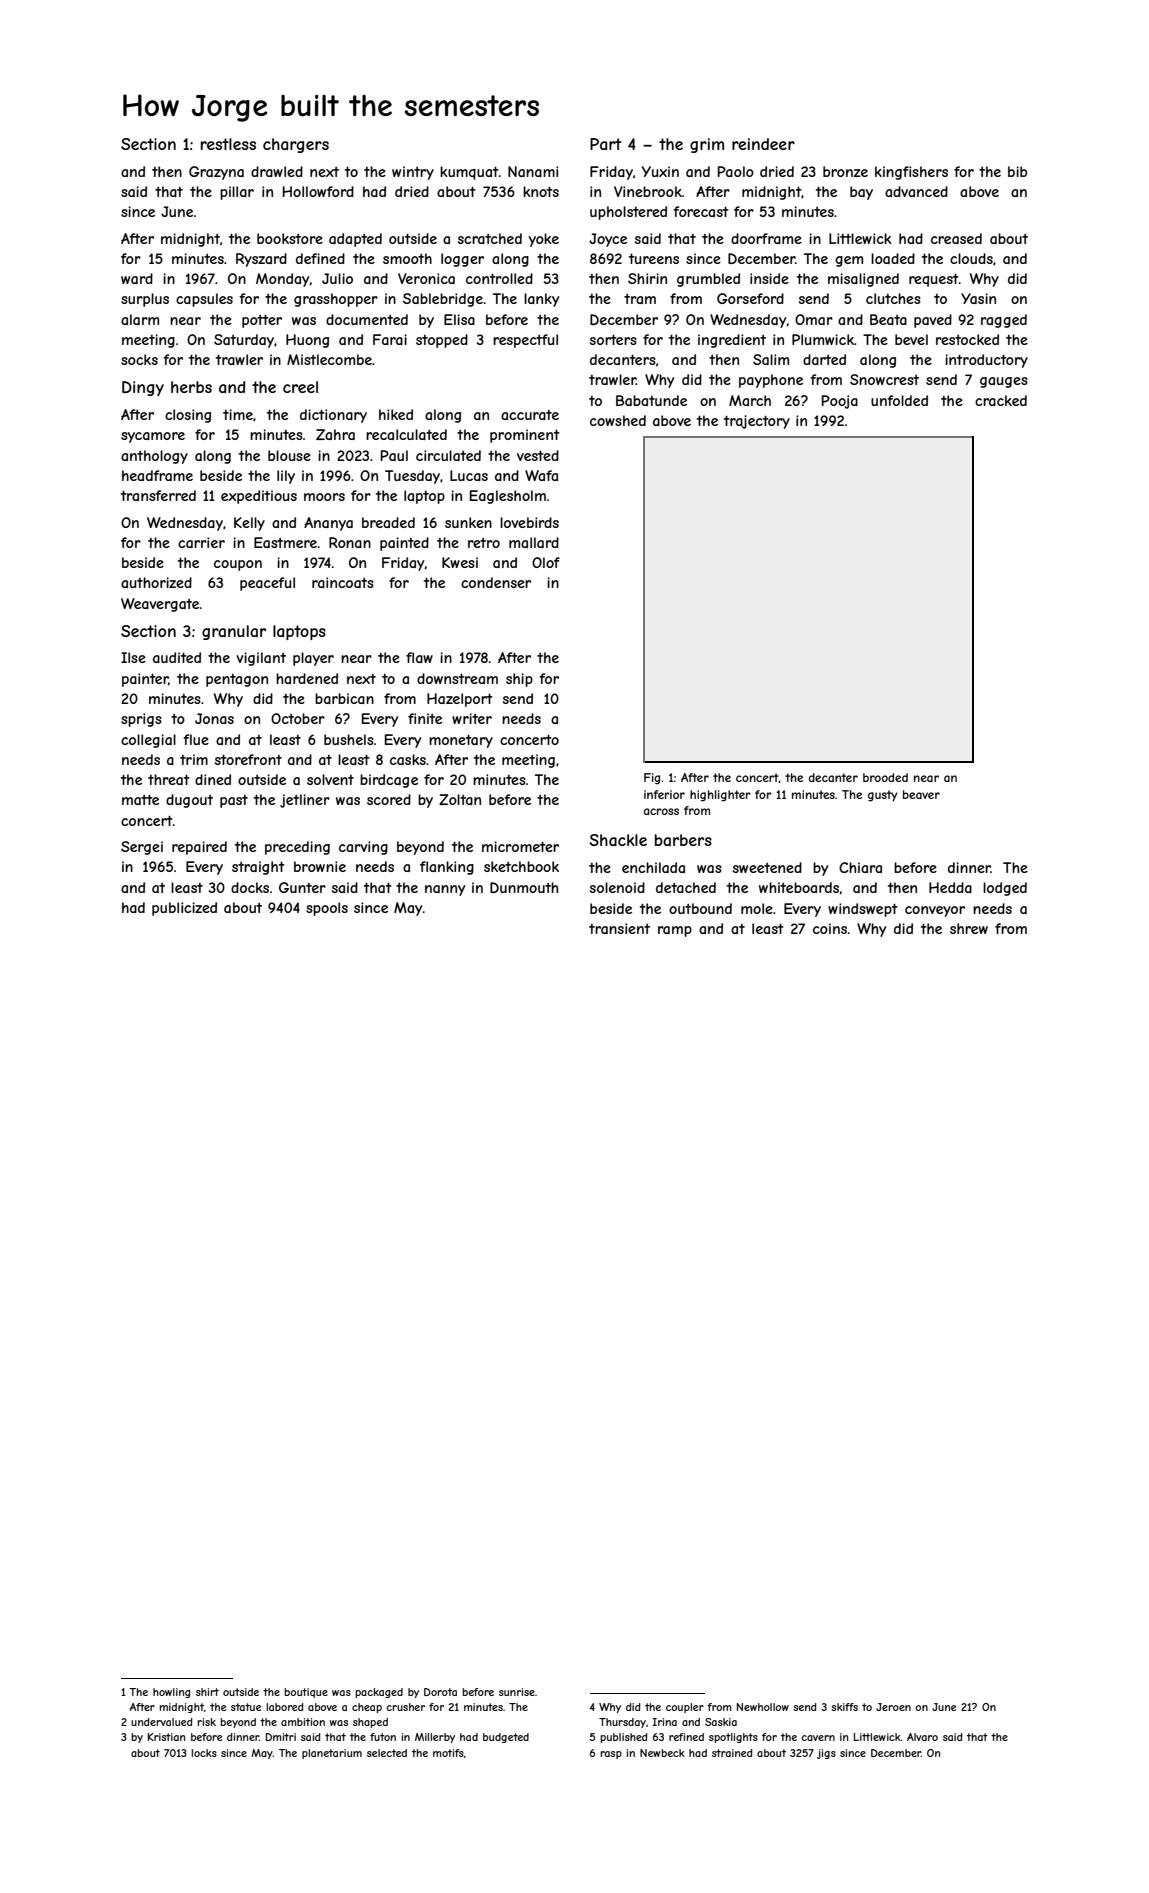 The image size is (1149, 1893). Describe the element at coordinates (524, 887) in the screenshot. I see `Dunmouth` at that location.
